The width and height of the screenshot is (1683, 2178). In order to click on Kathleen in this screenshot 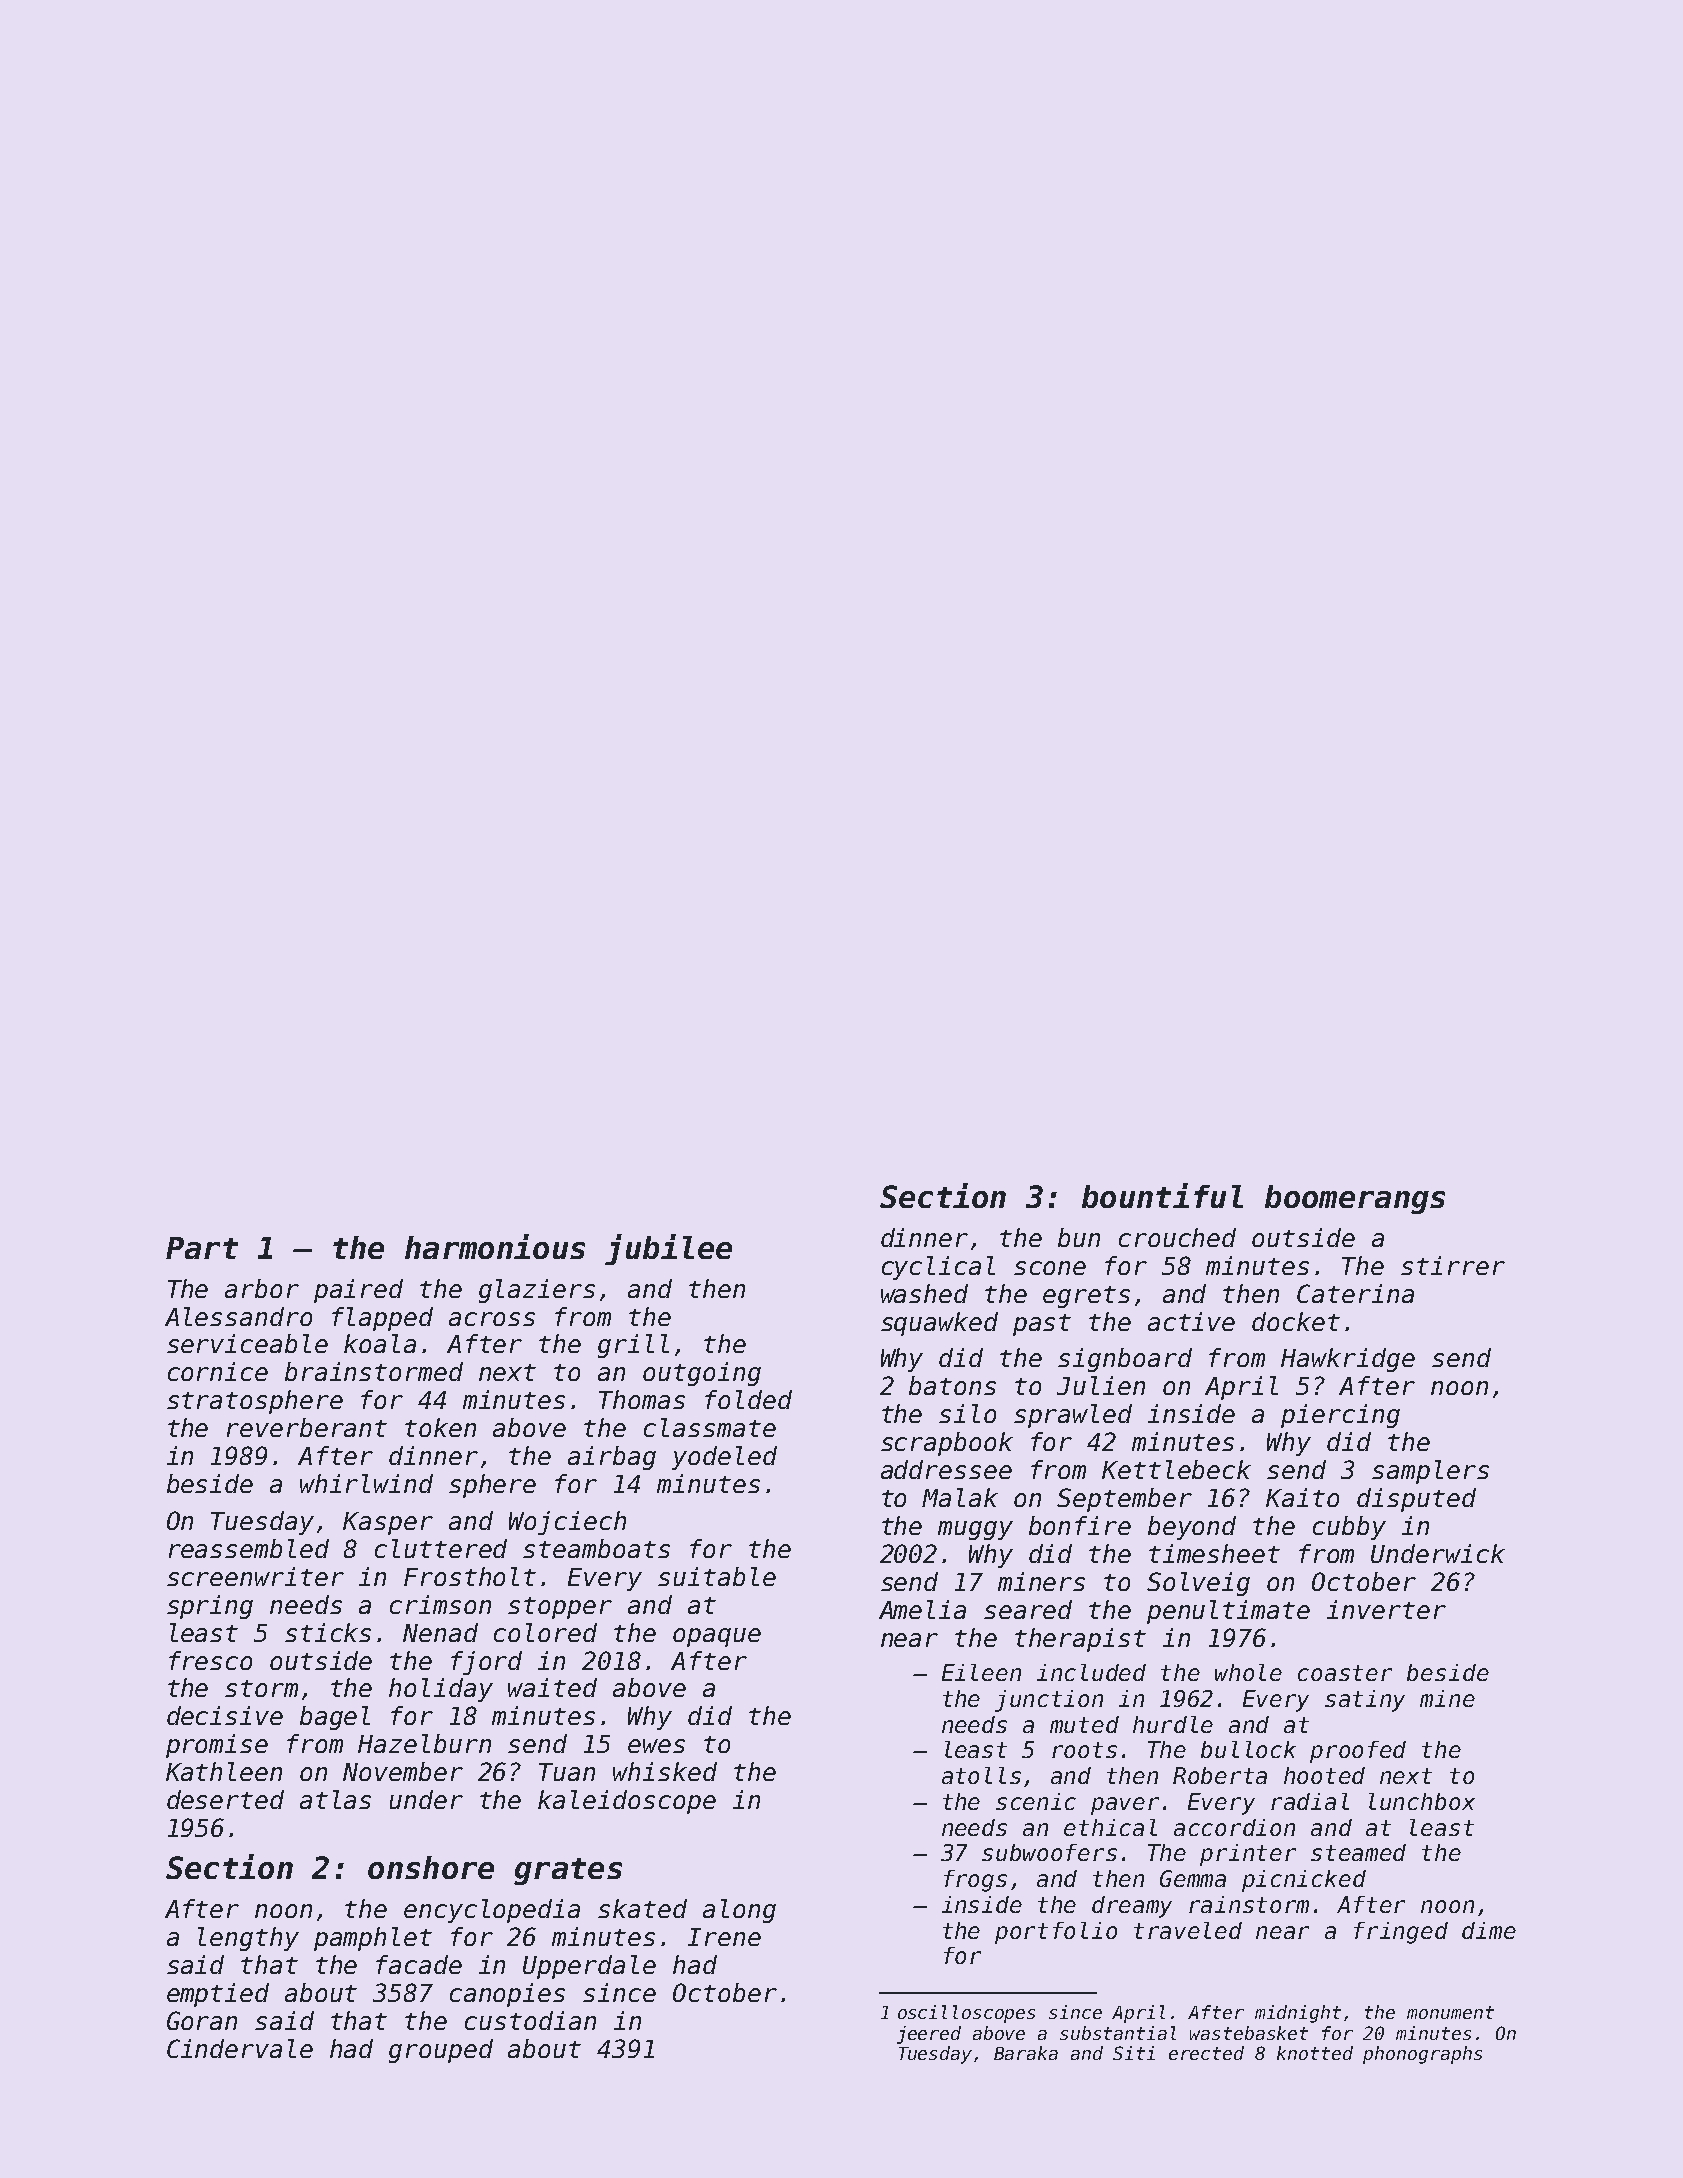, I will do `click(224, 1771)`.
